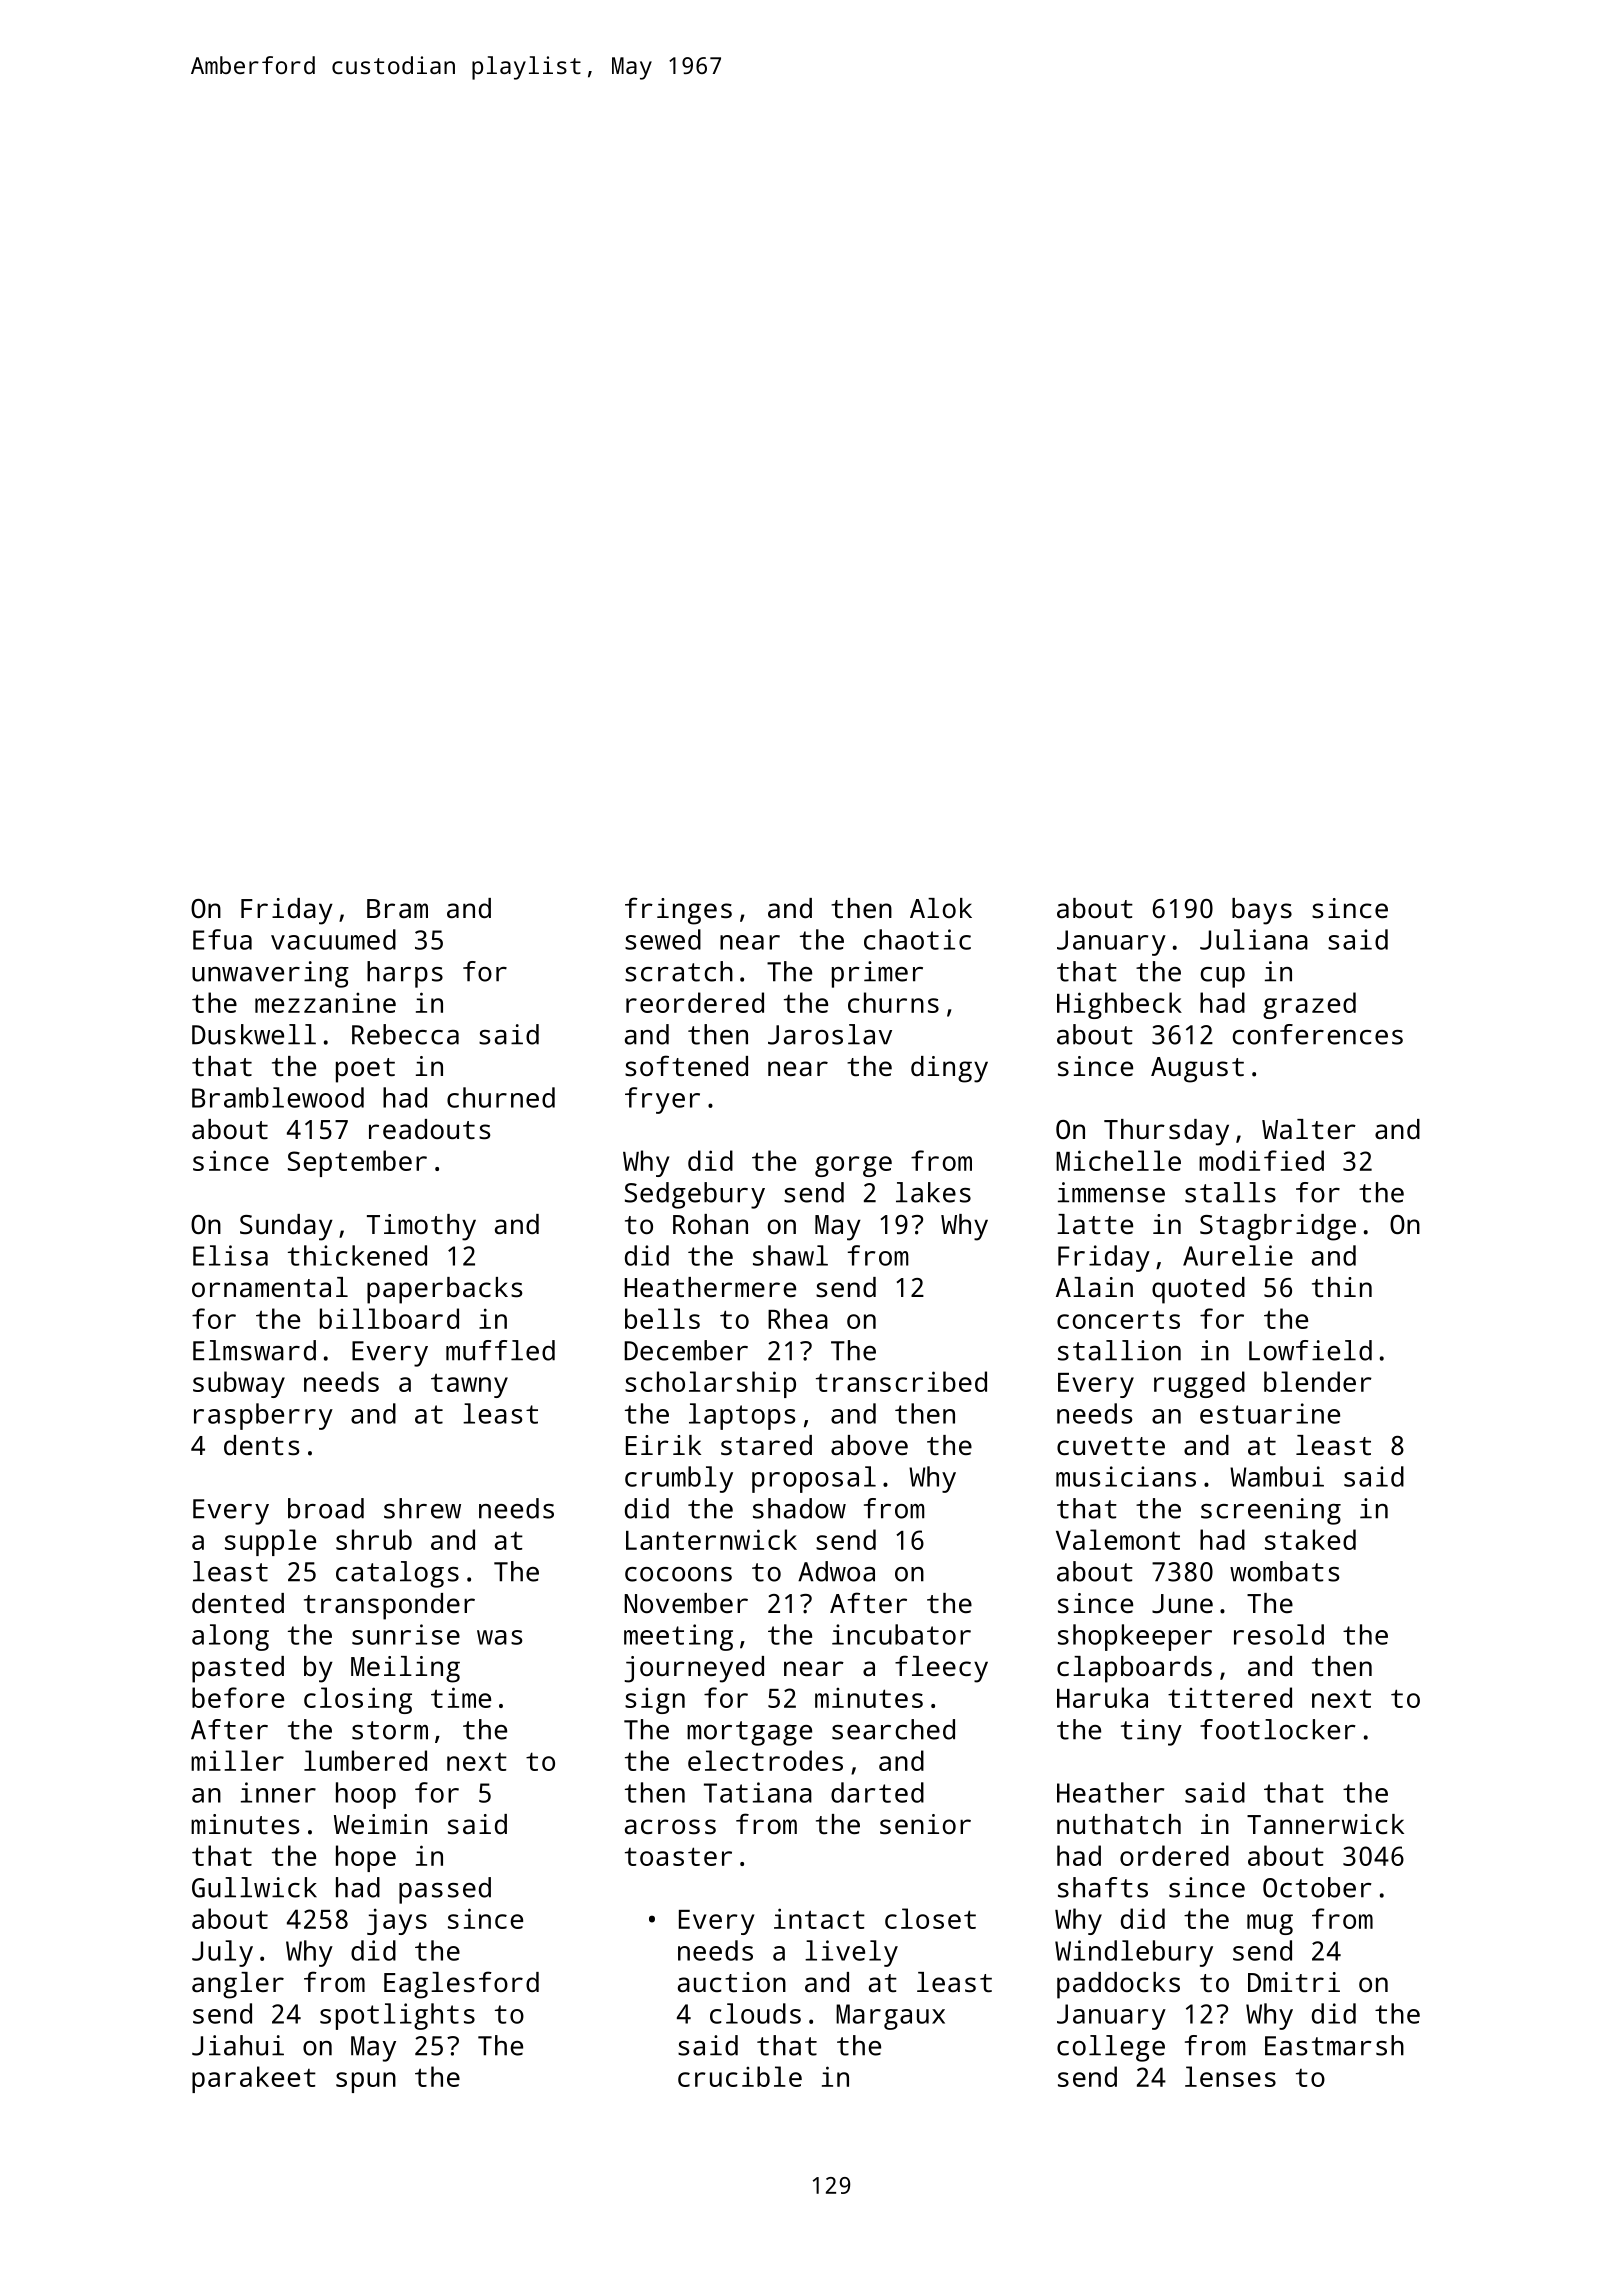 This page has width=1620, height=2292. I want to click on stalls, so click(1230, 1192).
